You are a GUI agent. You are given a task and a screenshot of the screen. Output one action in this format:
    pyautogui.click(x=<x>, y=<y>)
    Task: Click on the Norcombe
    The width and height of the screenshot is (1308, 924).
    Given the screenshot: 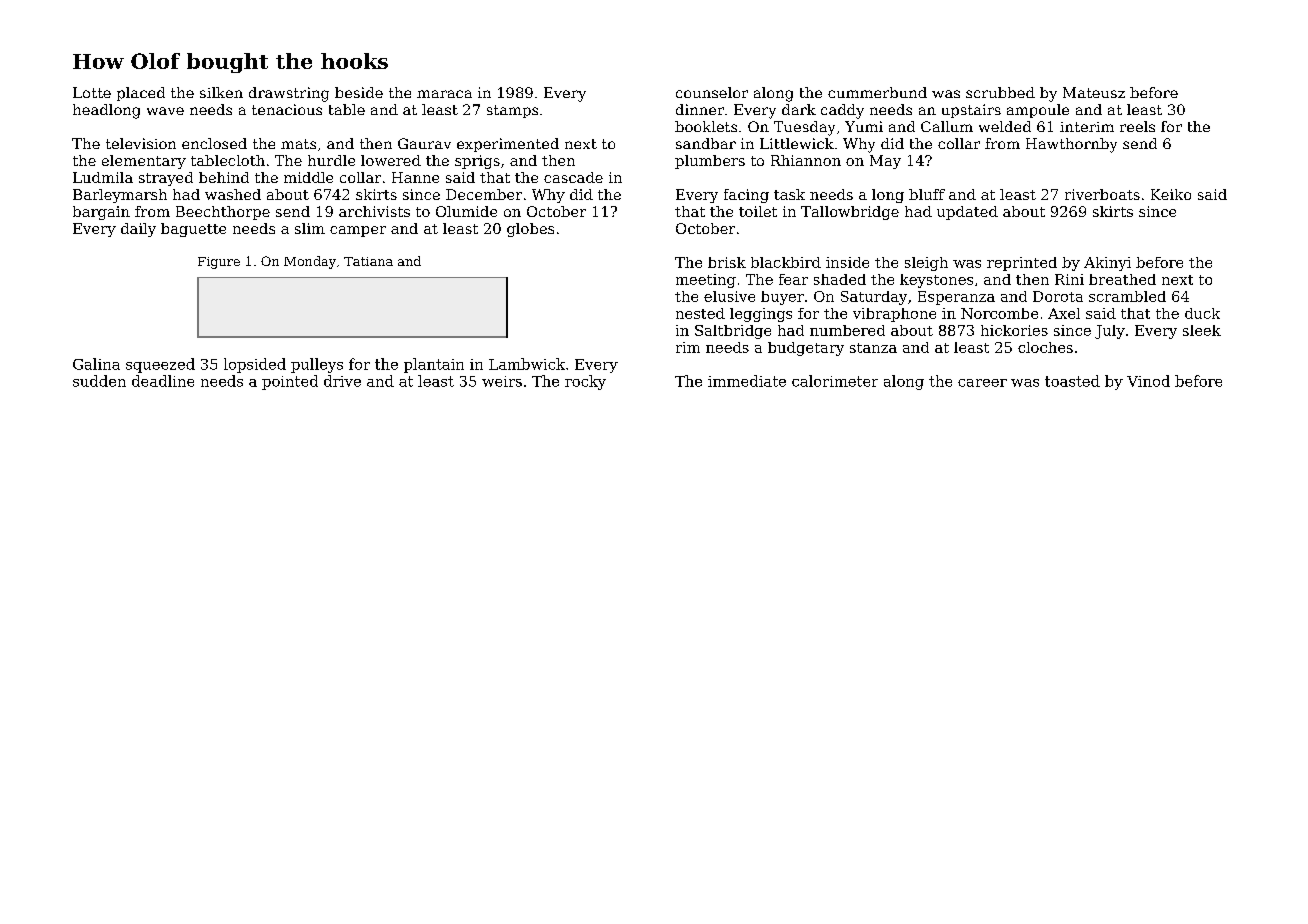 What is the action you would take?
    pyautogui.click(x=999, y=313)
